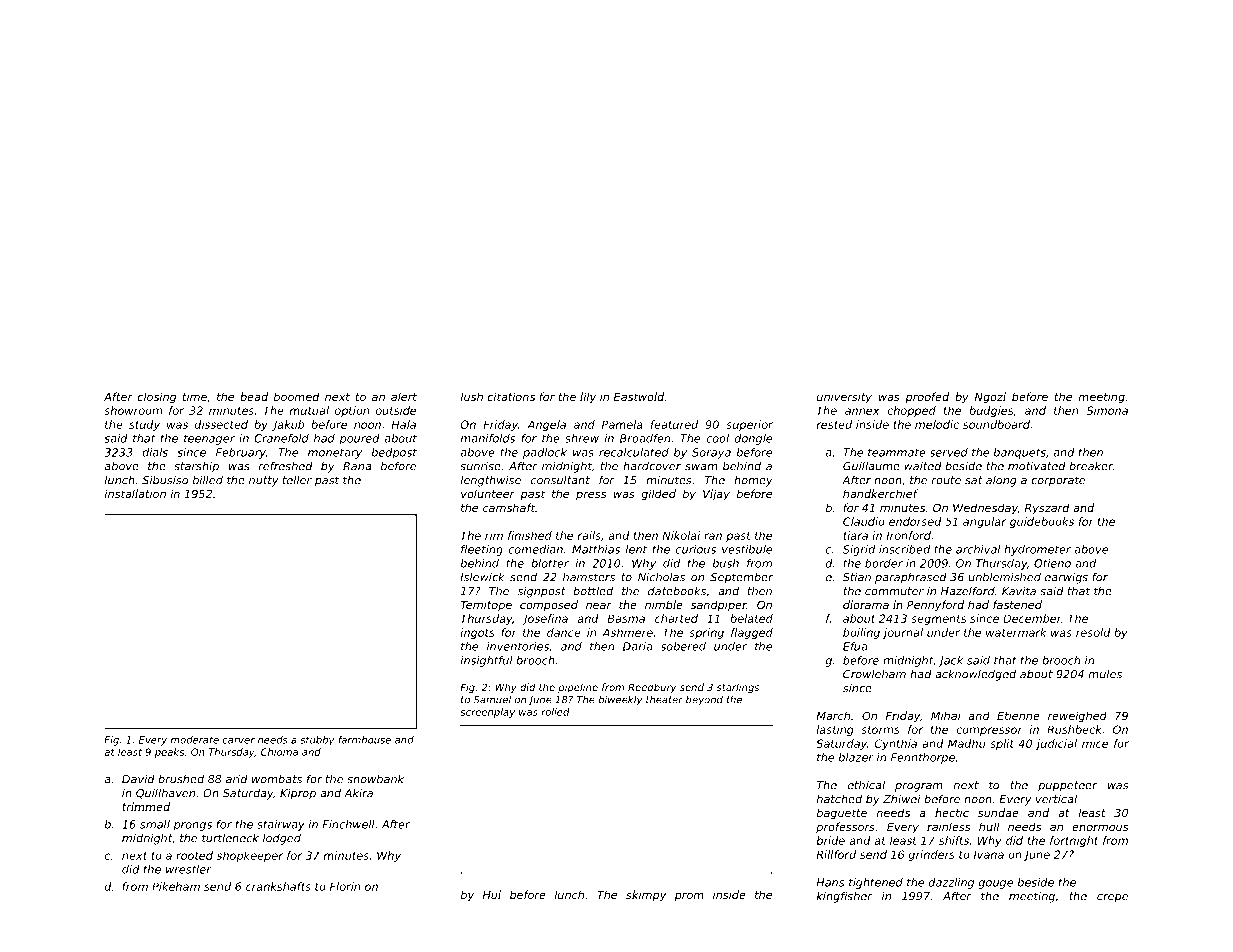 Image resolution: width=1233 pixels, height=952 pixels. I want to click on soundboard, so click(996, 424).
